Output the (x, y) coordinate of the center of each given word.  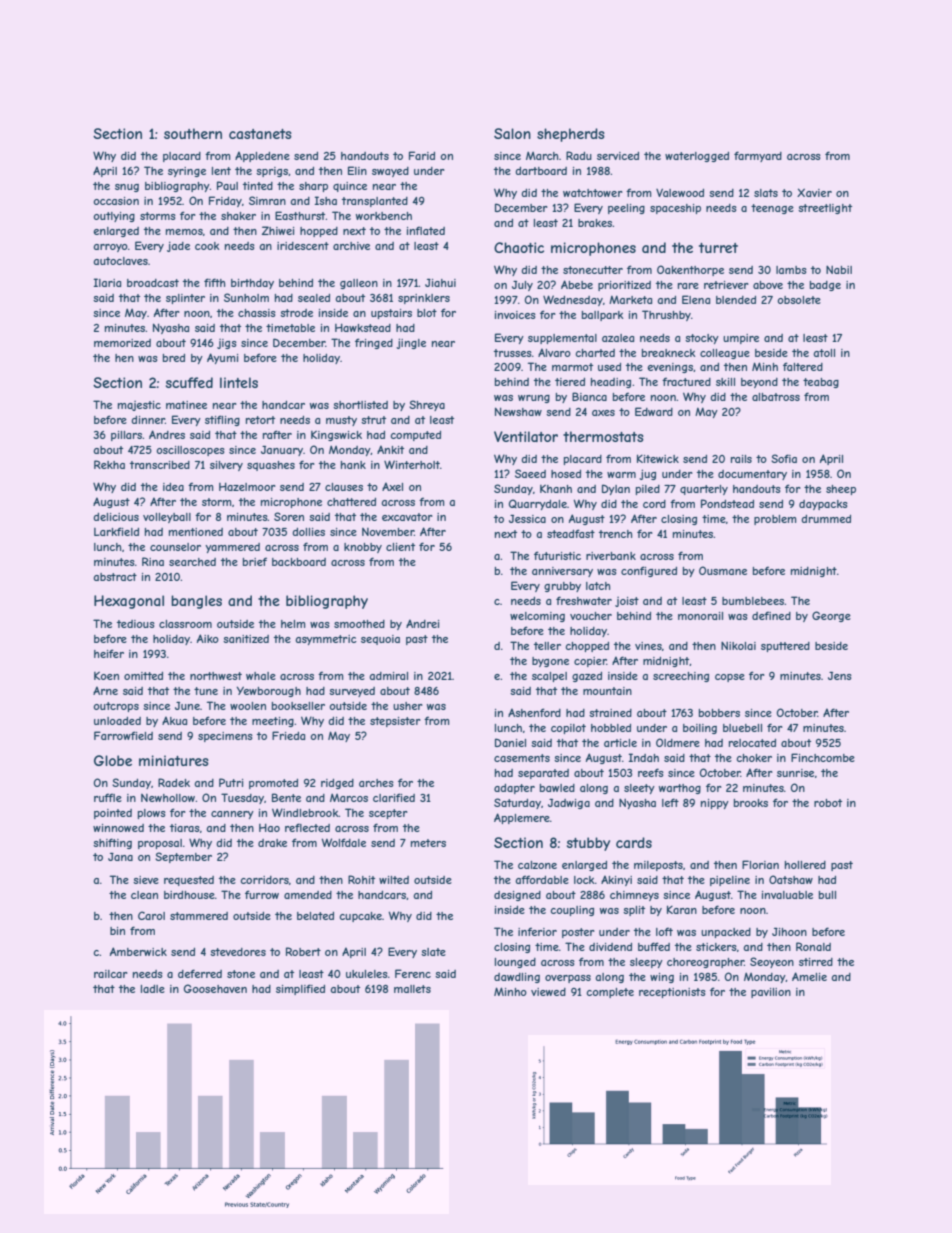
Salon (512, 133)
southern (193, 133)
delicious (116, 517)
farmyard (758, 156)
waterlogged (697, 157)
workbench (384, 216)
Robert (303, 951)
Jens (840, 675)
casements (522, 758)
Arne (105, 690)
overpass (568, 979)
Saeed (530, 473)
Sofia (784, 458)
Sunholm (246, 297)
